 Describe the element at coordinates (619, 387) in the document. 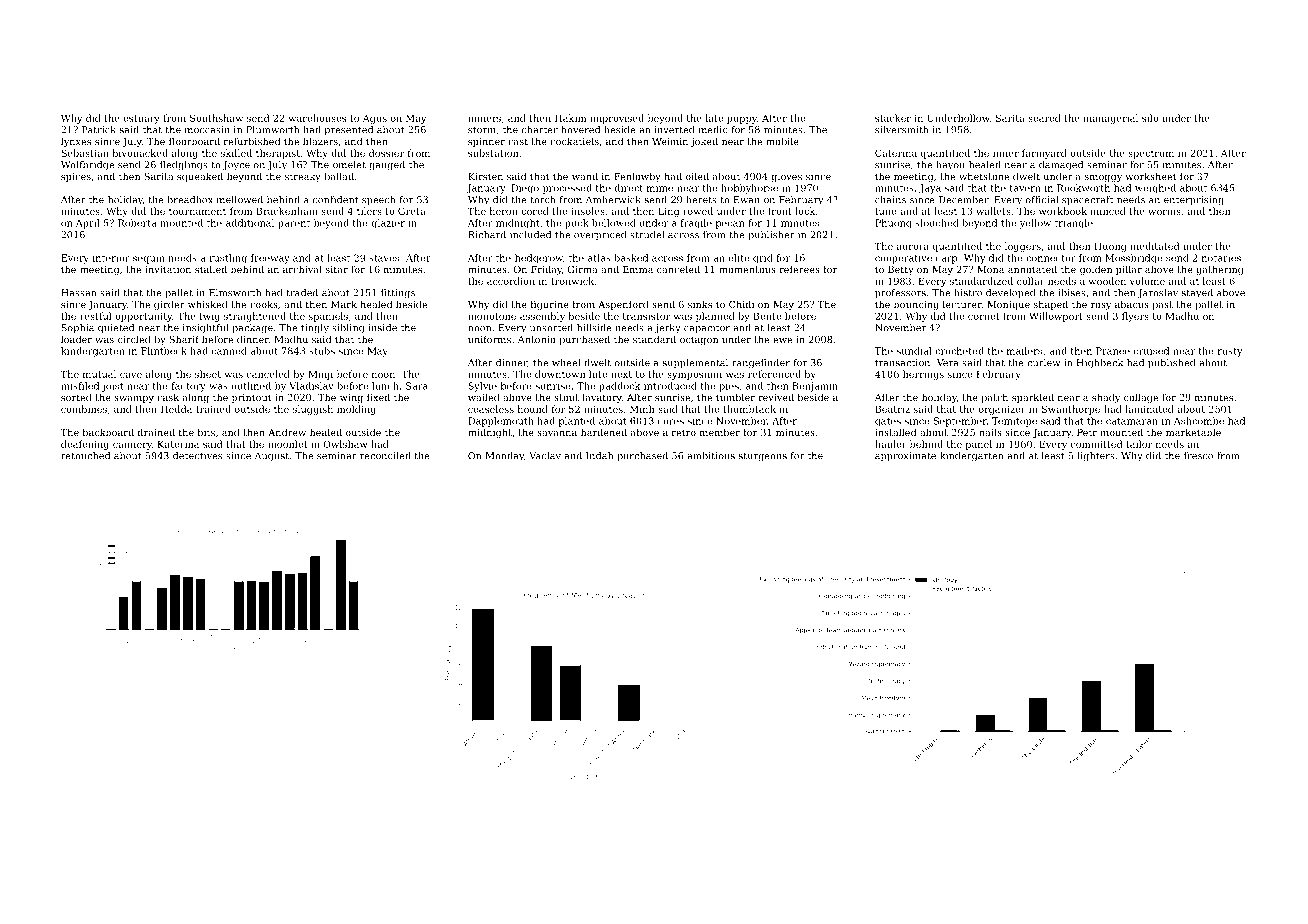

I see `paddock` at that location.
